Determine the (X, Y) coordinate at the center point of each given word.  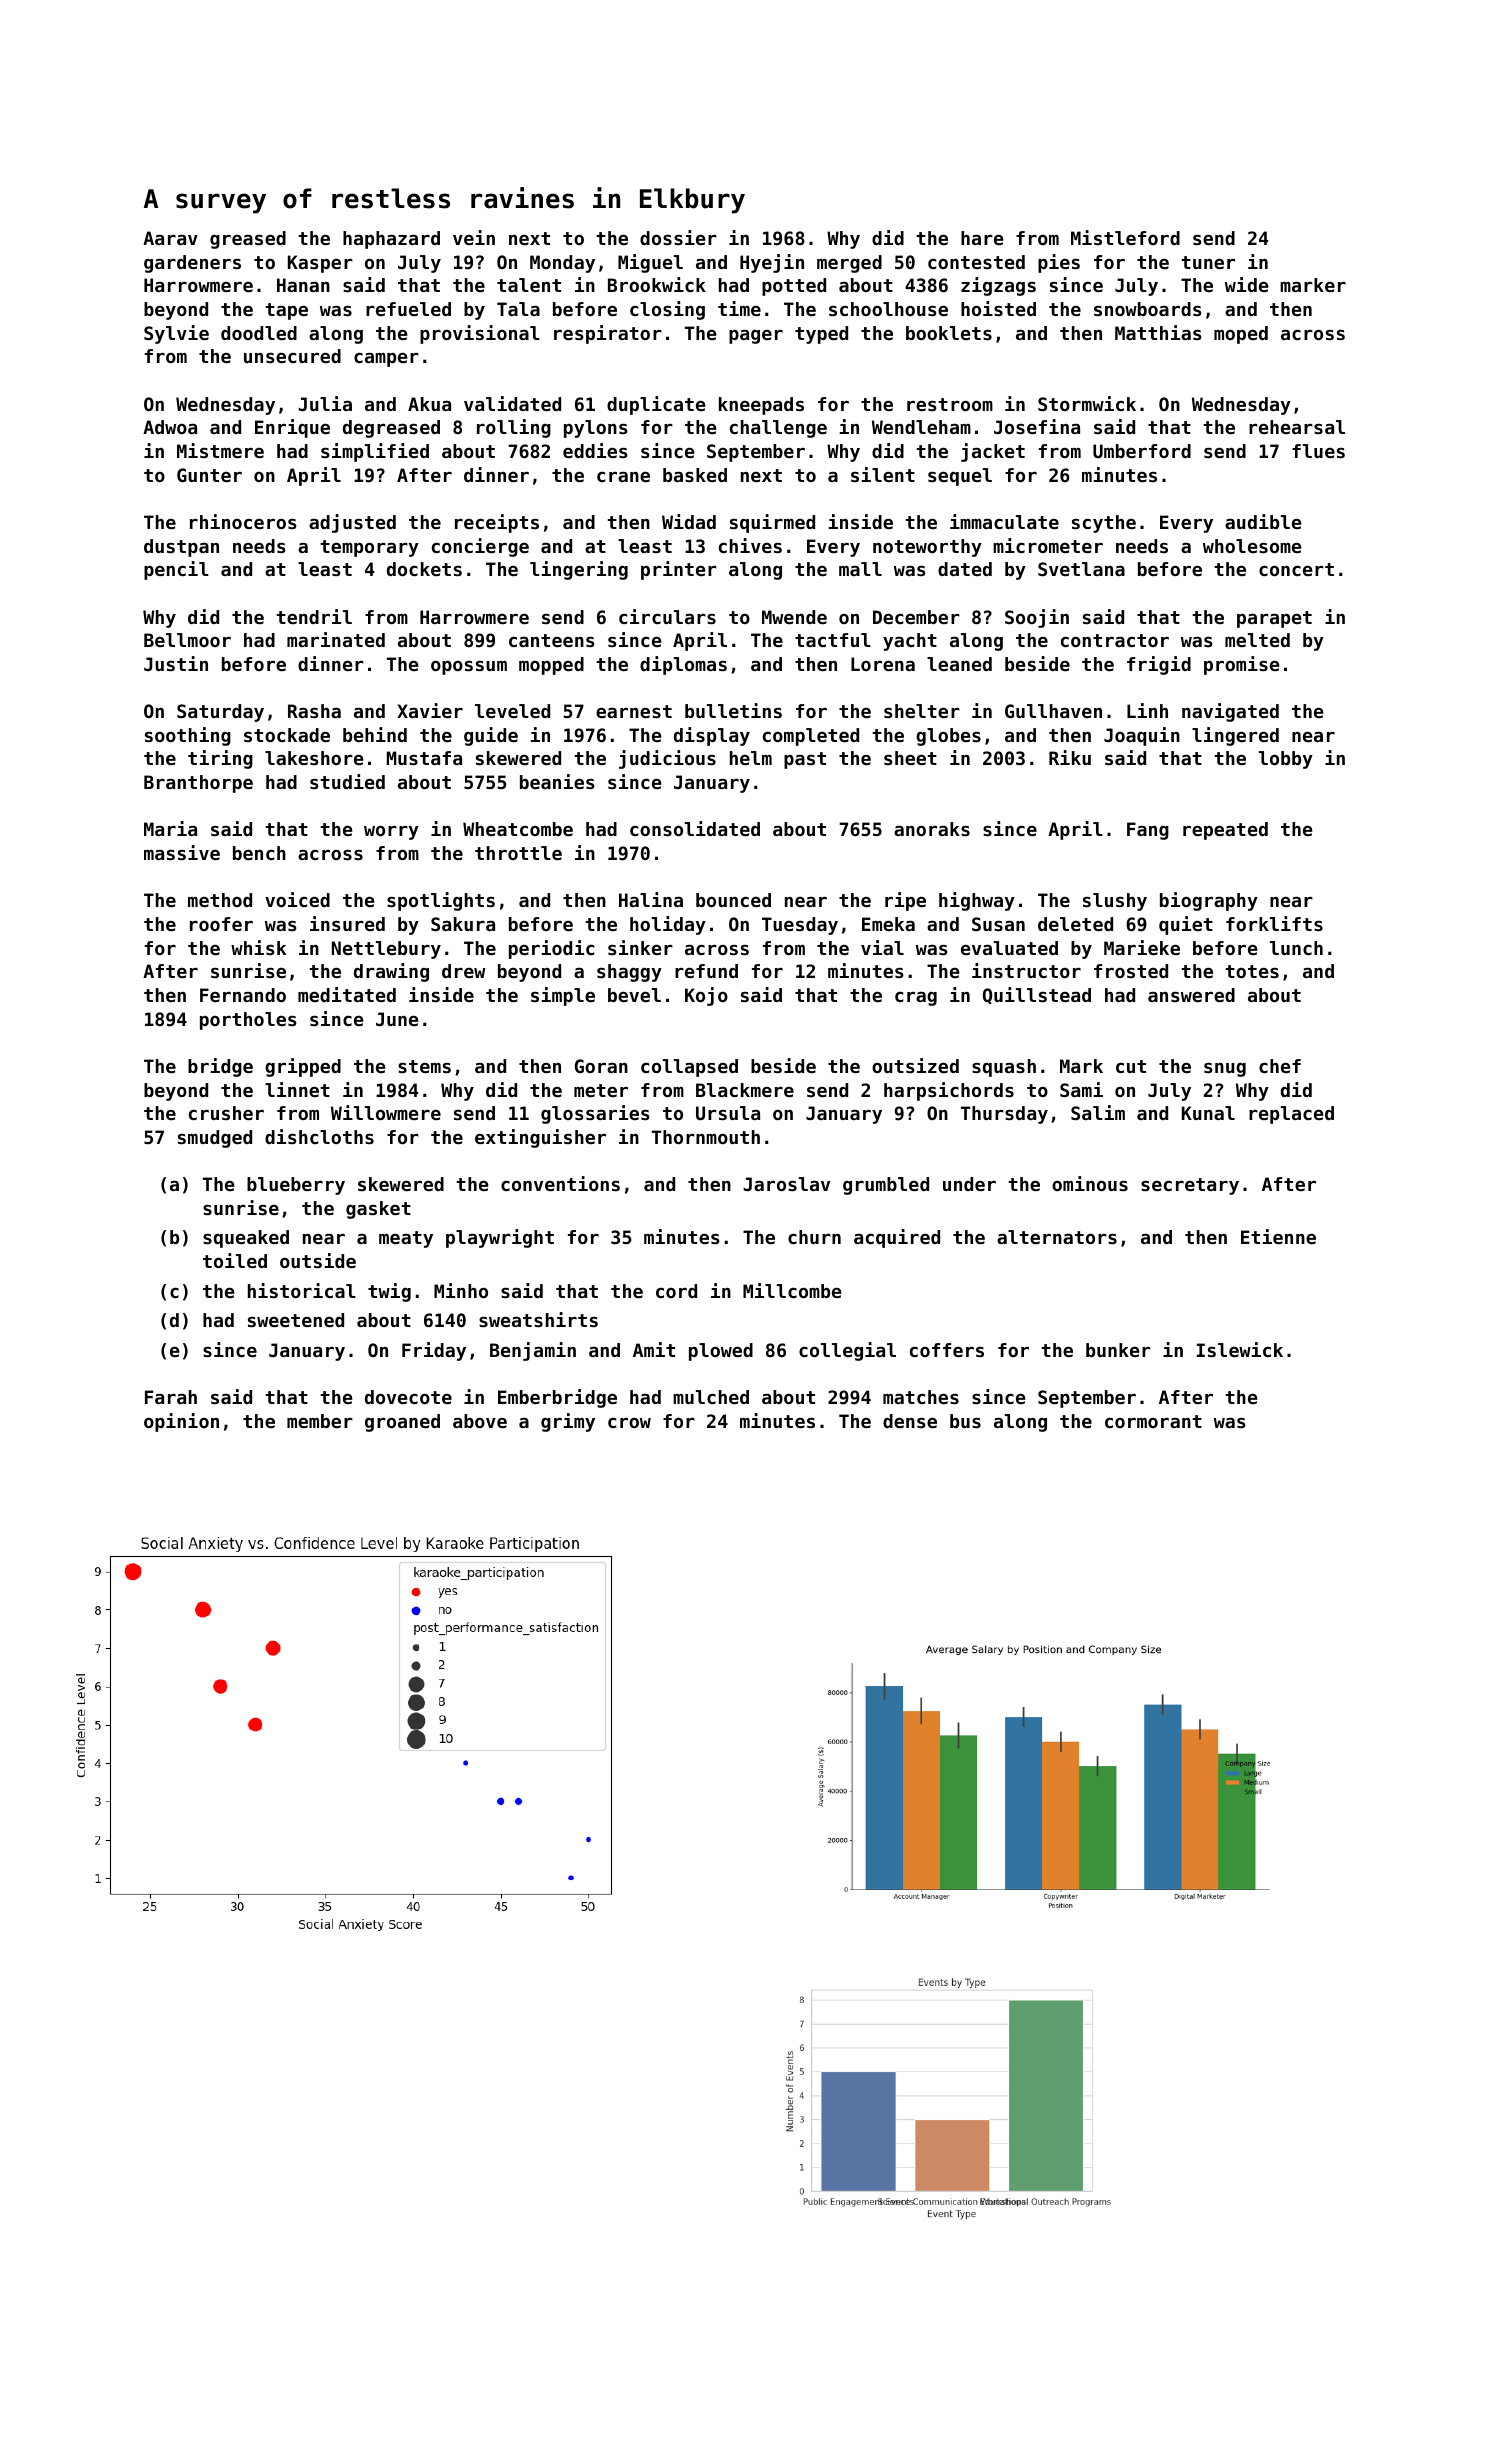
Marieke (1142, 947)
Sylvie (176, 334)
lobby (1286, 760)
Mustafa (424, 758)
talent (529, 285)
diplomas (683, 665)
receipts (497, 523)
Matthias (1158, 332)
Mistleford (1125, 237)
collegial (847, 1351)
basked (695, 475)
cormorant (1153, 1421)
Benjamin (533, 1351)
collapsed (689, 1068)
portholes (248, 1021)
